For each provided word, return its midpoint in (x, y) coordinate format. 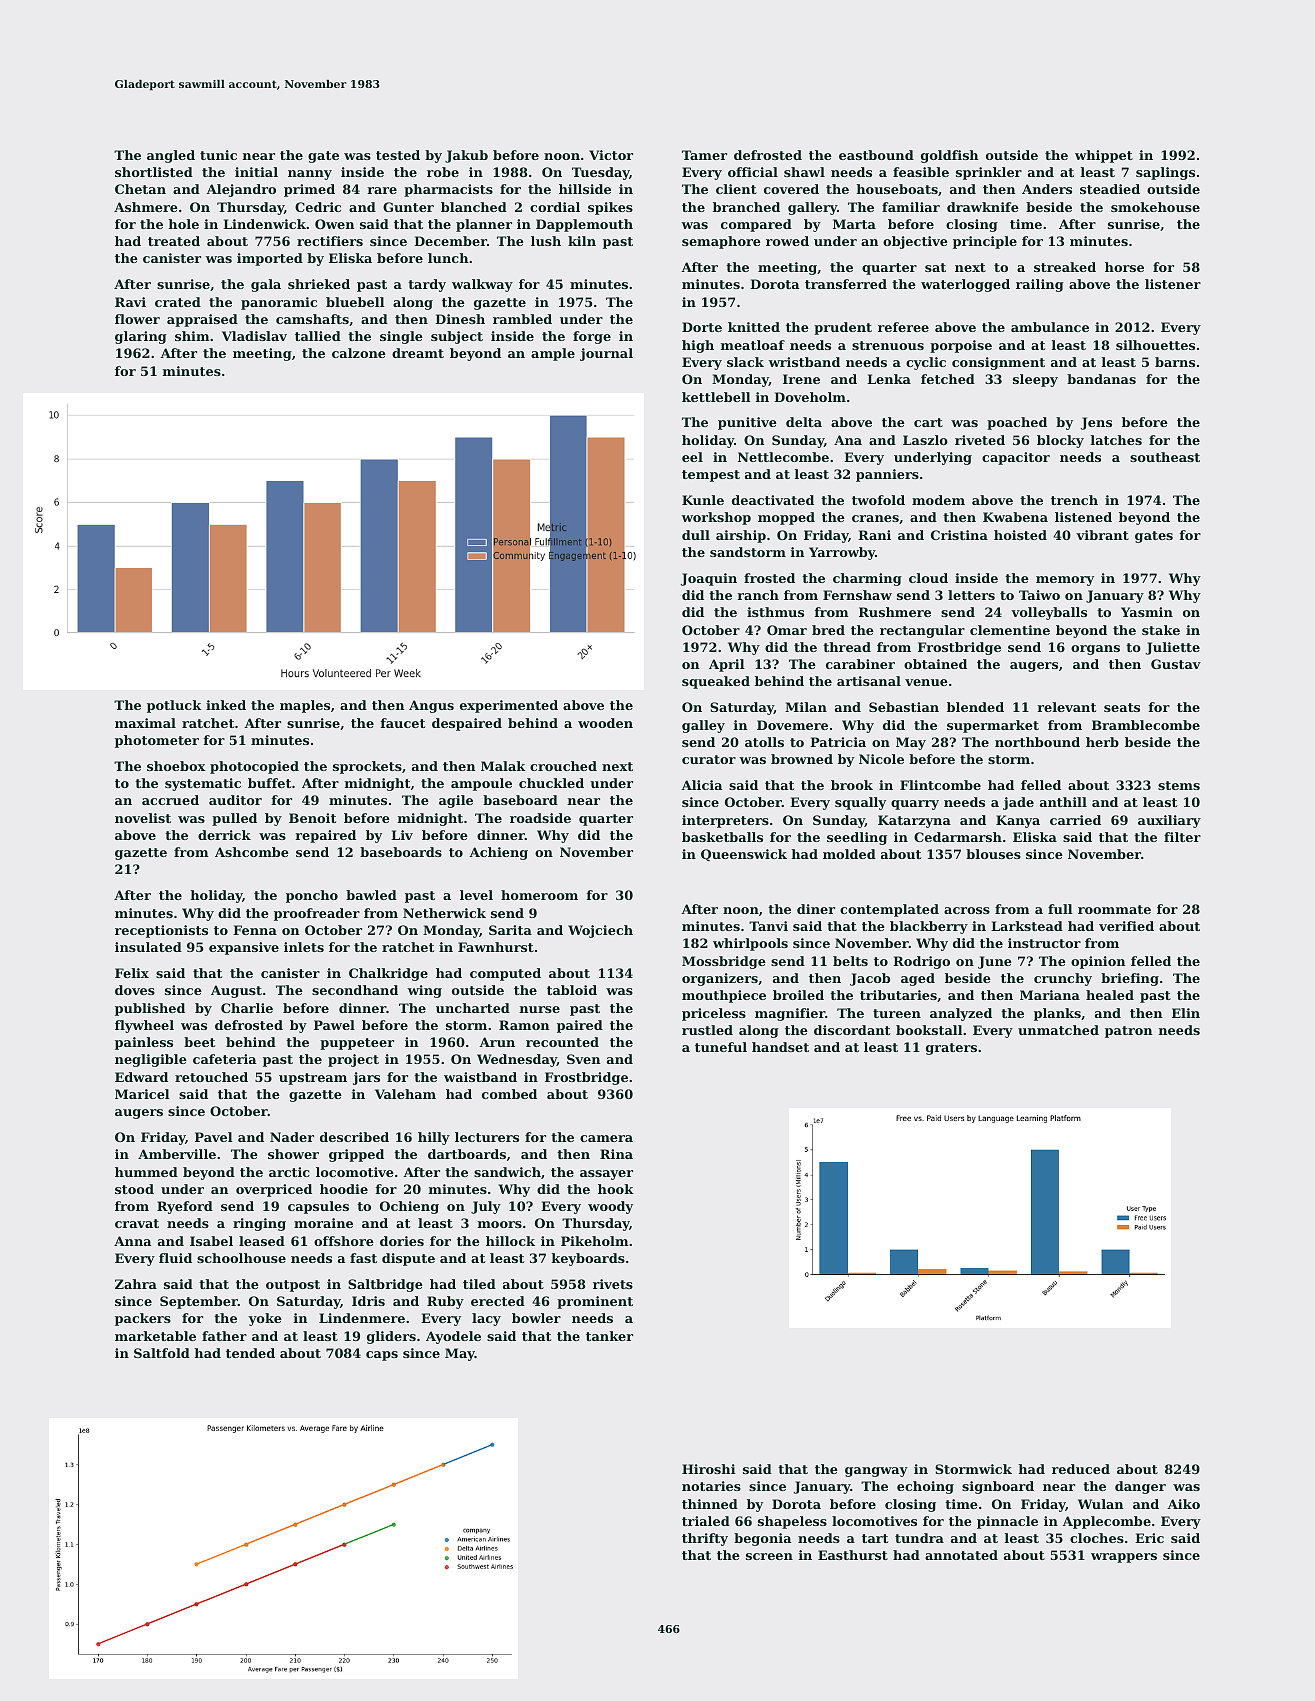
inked (226, 705)
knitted (754, 327)
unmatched (1058, 1030)
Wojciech (600, 931)
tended (250, 1353)
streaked (1065, 267)
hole (183, 224)
